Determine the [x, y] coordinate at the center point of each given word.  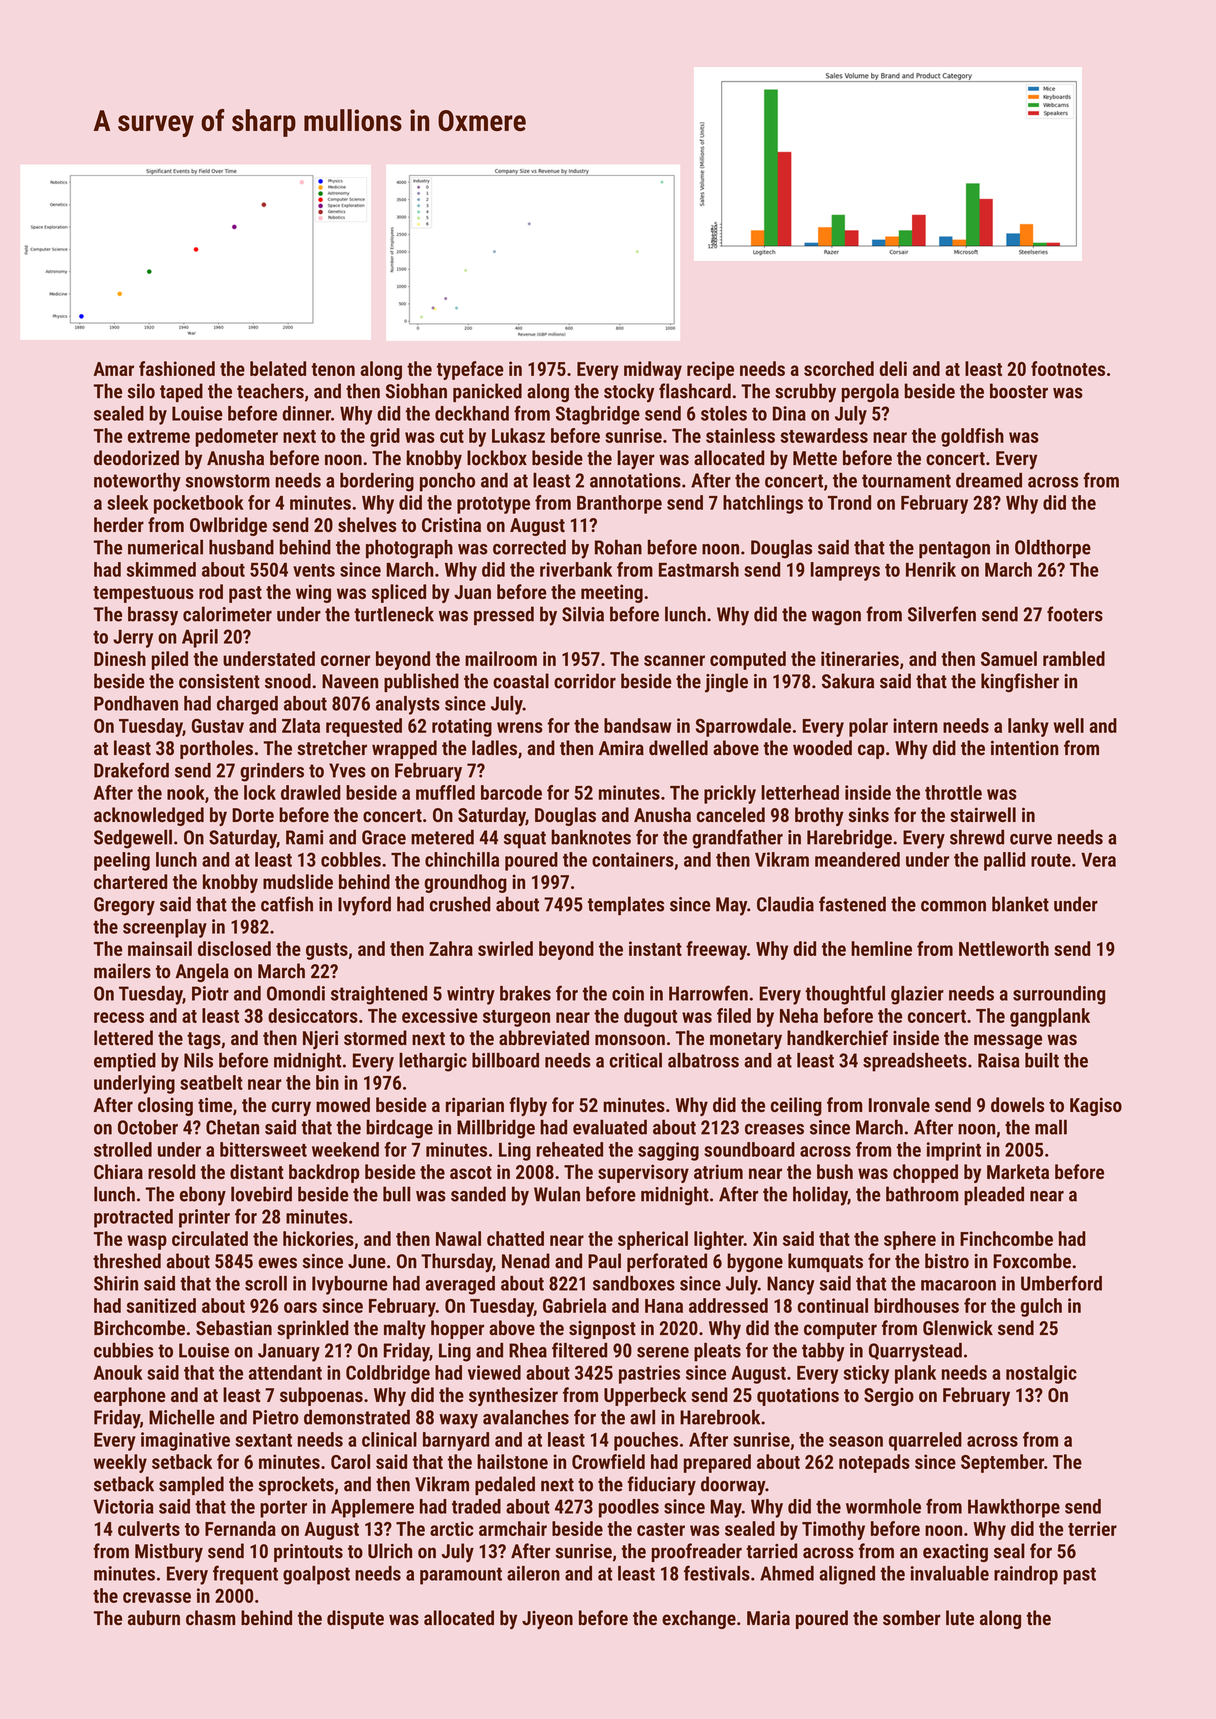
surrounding [1059, 995]
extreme [159, 436]
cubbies [124, 1350]
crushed [460, 904]
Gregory [124, 906]
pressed [504, 615]
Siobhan [416, 391]
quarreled [925, 1441]
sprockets [296, 1485]
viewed [494, 1372]
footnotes [1068, 368]
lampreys [845, 571]
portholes [216, 749]
